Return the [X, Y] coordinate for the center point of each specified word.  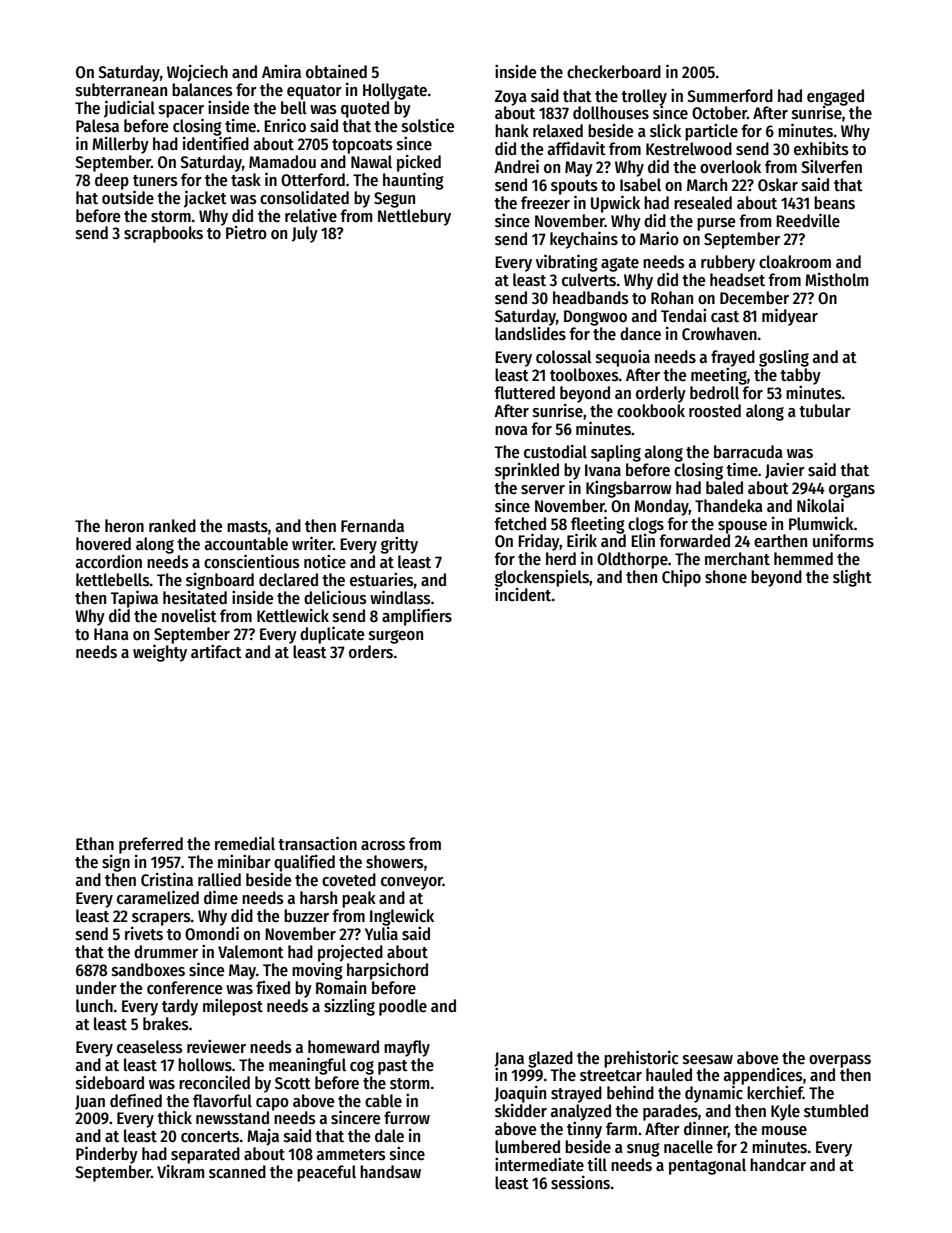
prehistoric [641, 1059]
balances [202, 90]
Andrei [516, 166]
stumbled [836, 1111]
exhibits [821, 148]
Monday [661, 507]
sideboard [110, 1082]
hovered [103, 544]
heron [124, 526]
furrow [407, 1118]
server [543, 490]
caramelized [158, 897]
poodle [403, 1007]
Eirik [582, 540]
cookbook [651, 411]
